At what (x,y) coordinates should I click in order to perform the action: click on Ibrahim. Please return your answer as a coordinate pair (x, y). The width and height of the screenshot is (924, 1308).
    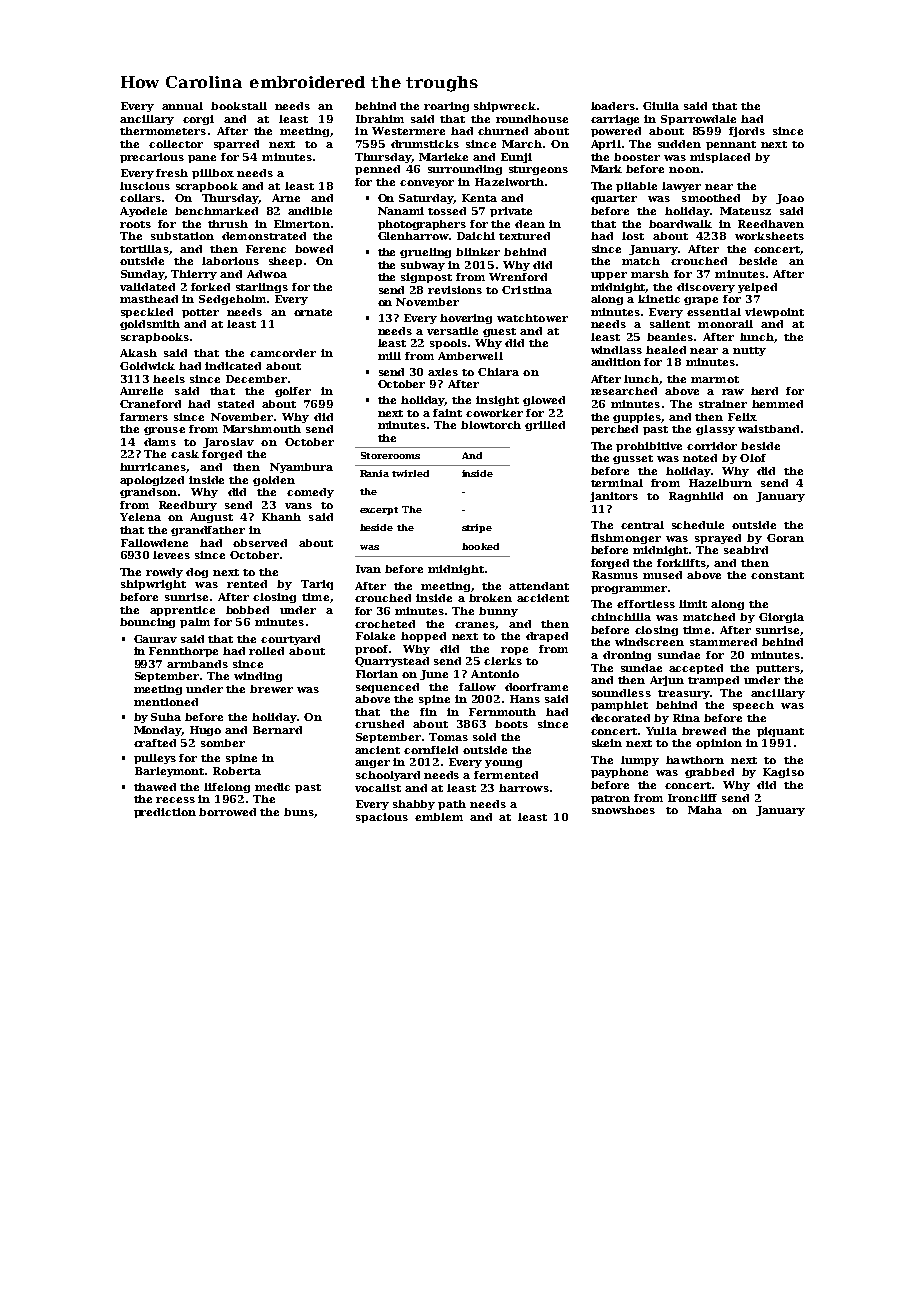
    Looking at the image, I should click on (380, 119).
